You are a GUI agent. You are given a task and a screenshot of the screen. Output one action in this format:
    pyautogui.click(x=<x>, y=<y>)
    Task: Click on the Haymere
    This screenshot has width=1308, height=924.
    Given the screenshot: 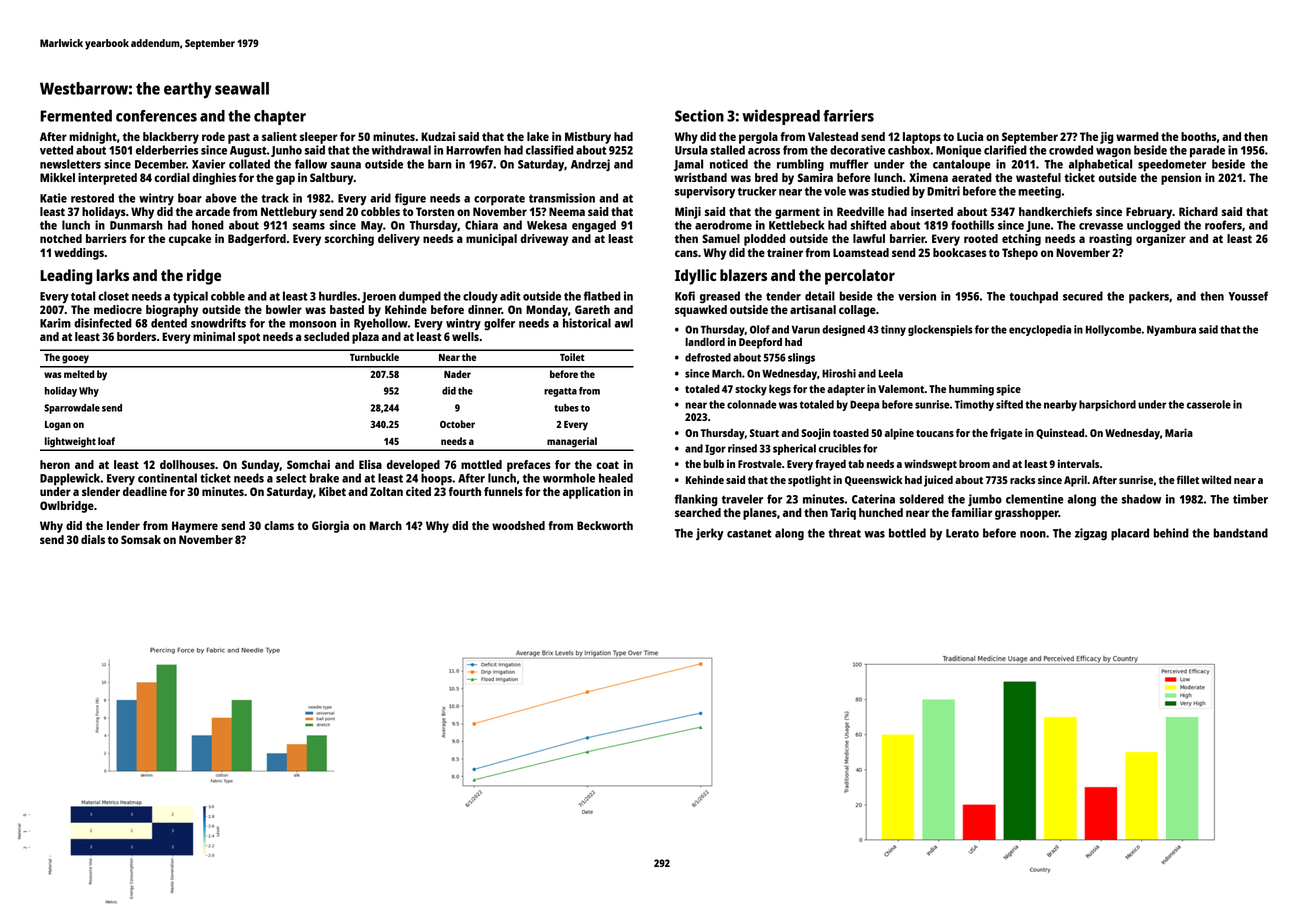 What is the action you would take?
    pyautogui.click(x=195, y=527)
